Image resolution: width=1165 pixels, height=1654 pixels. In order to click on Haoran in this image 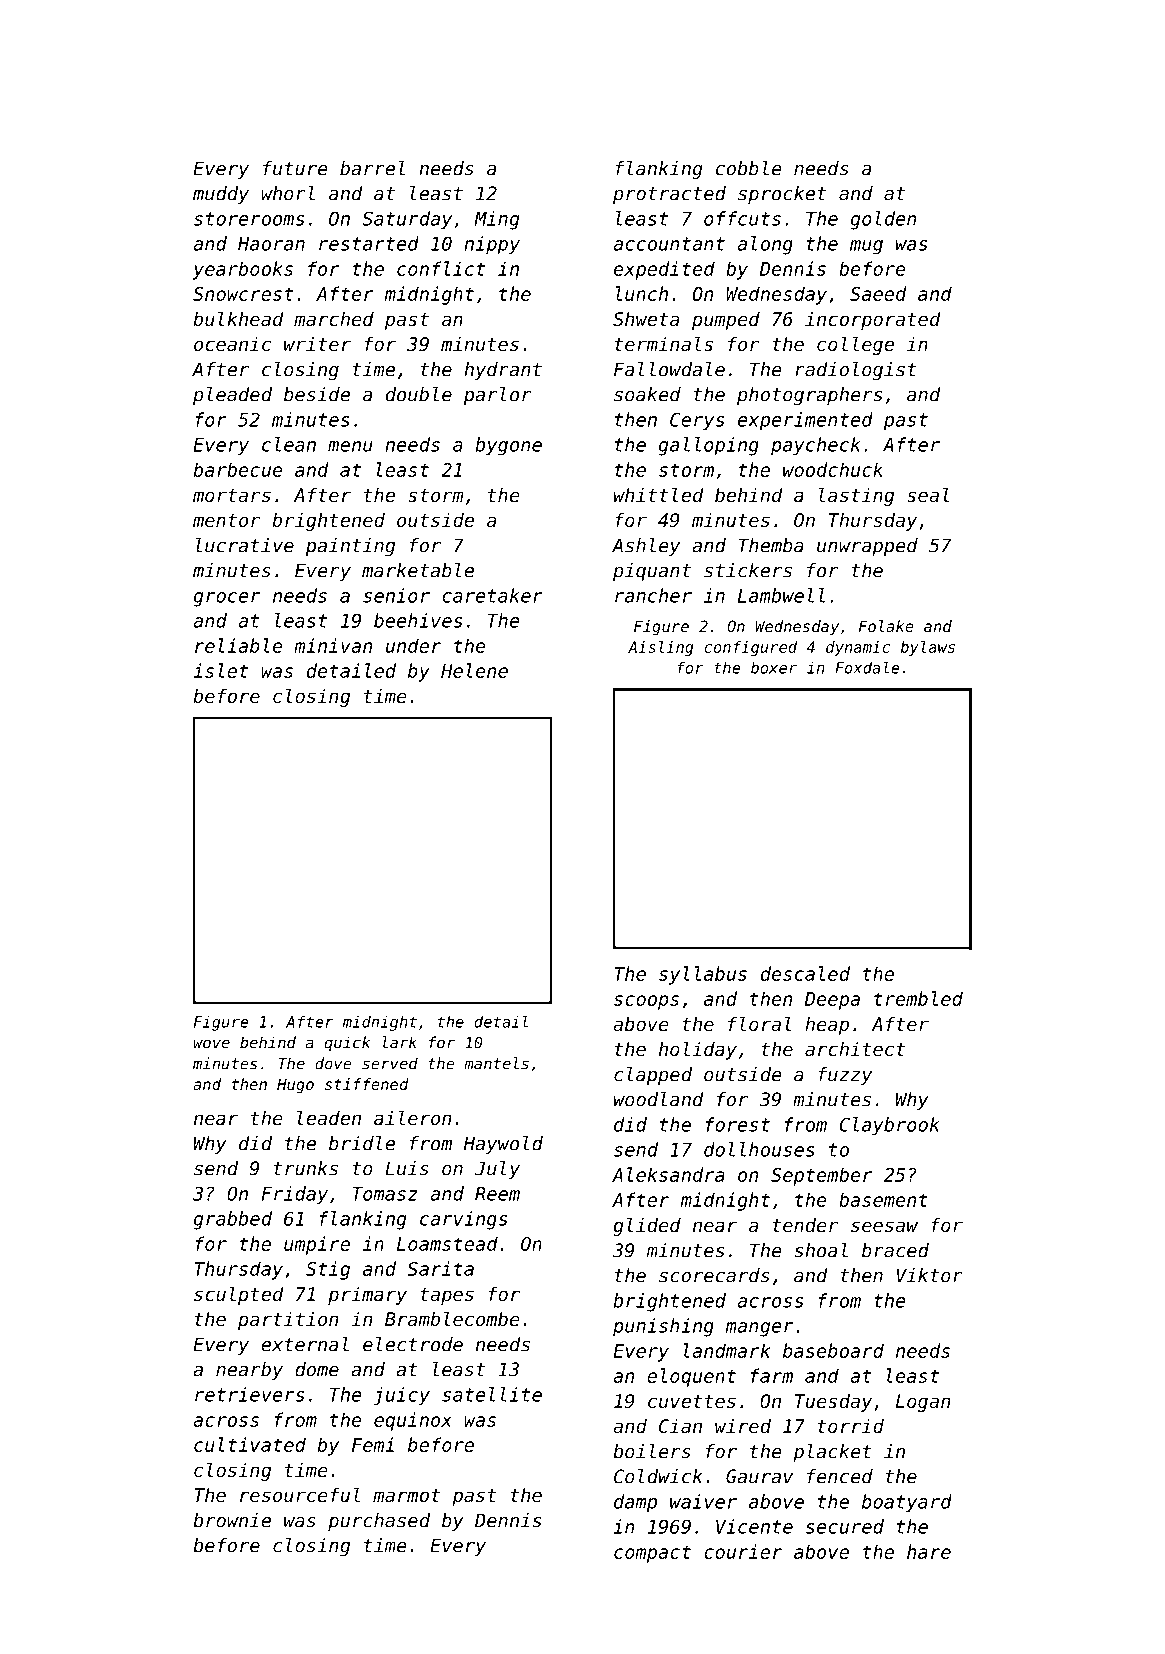, I will do `click(271, 244)`.
